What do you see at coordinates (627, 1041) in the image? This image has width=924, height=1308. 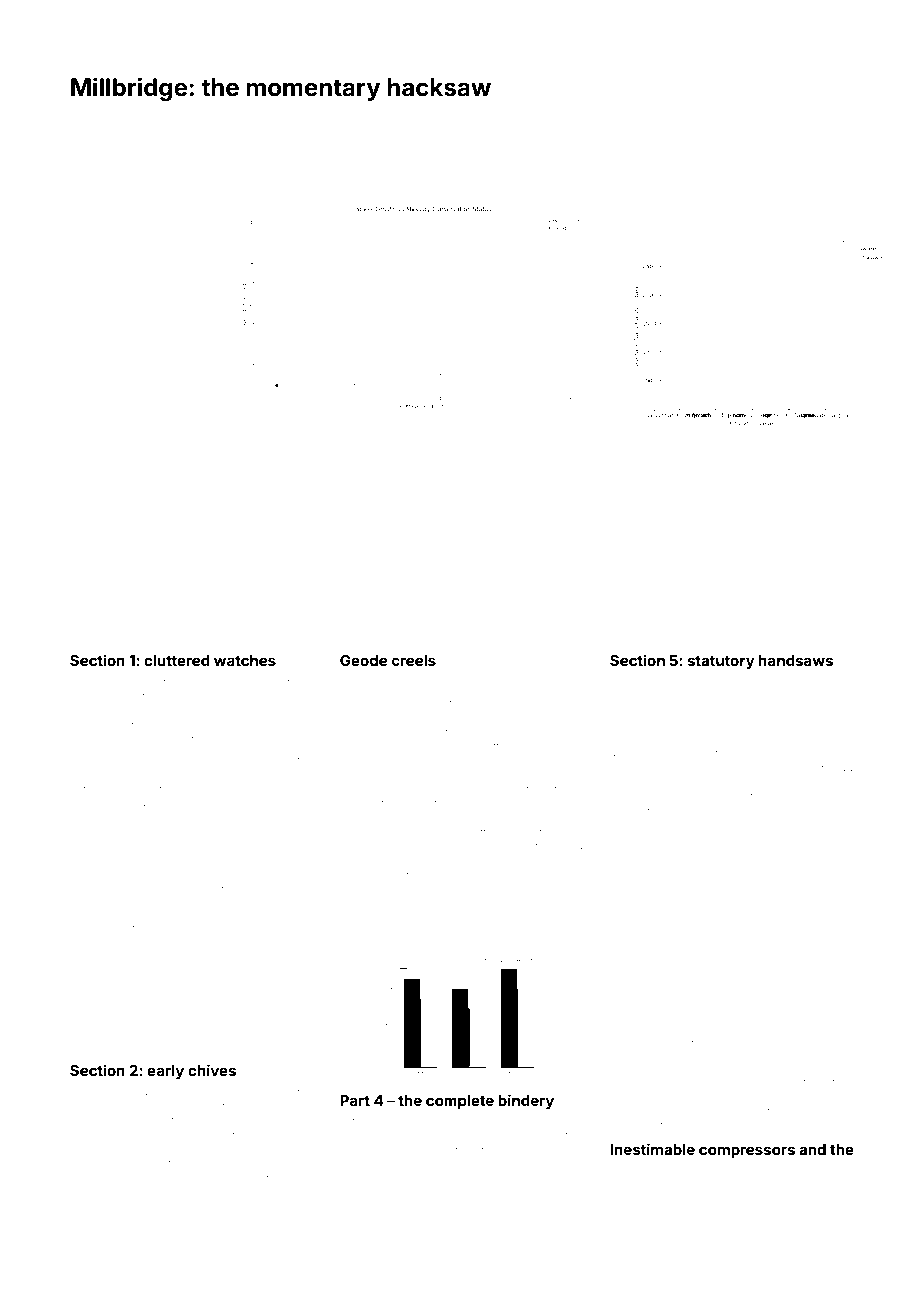 I see `recipe` at bounding box center [627, 1041].
